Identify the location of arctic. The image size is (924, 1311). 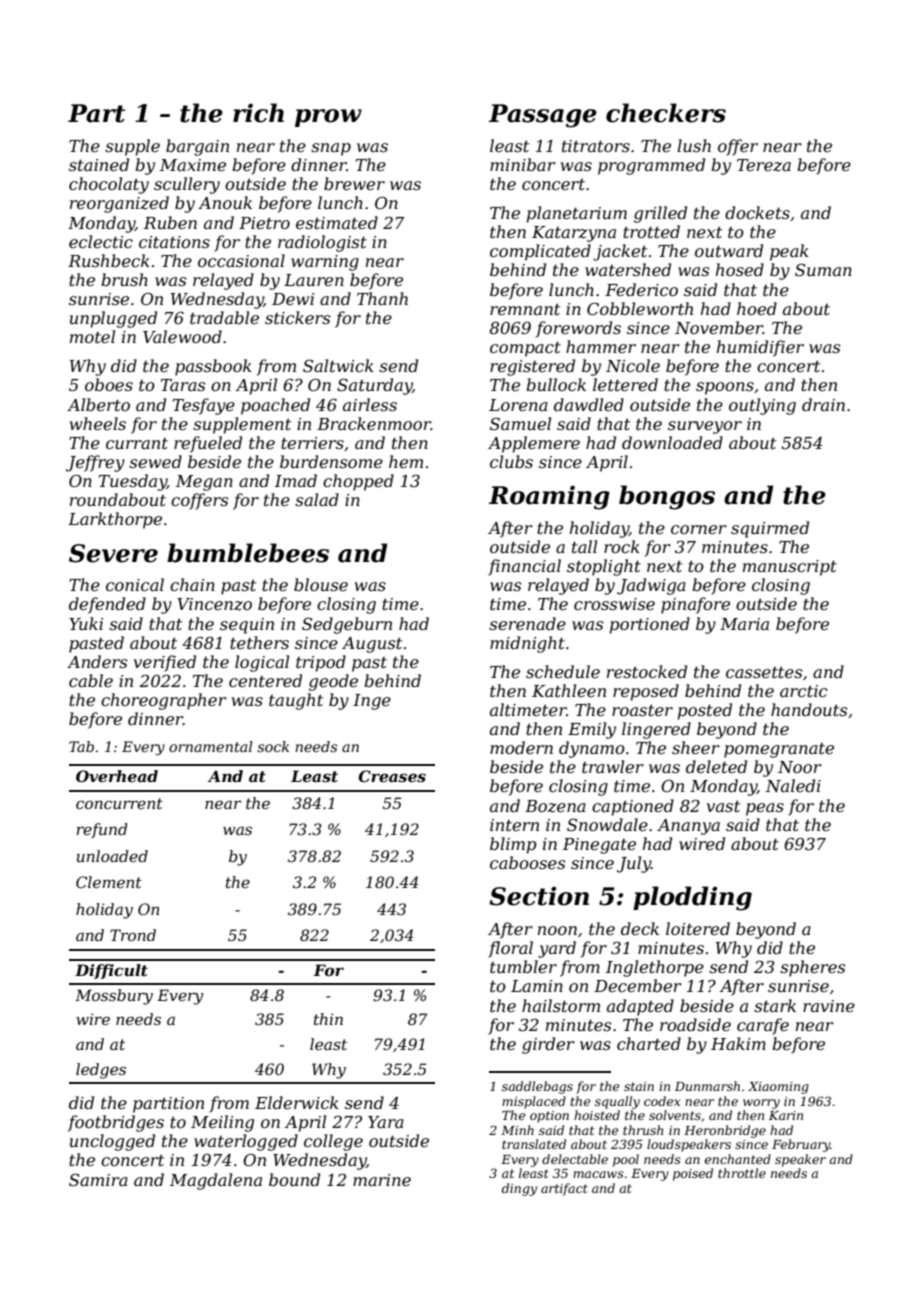
(804, 691).
